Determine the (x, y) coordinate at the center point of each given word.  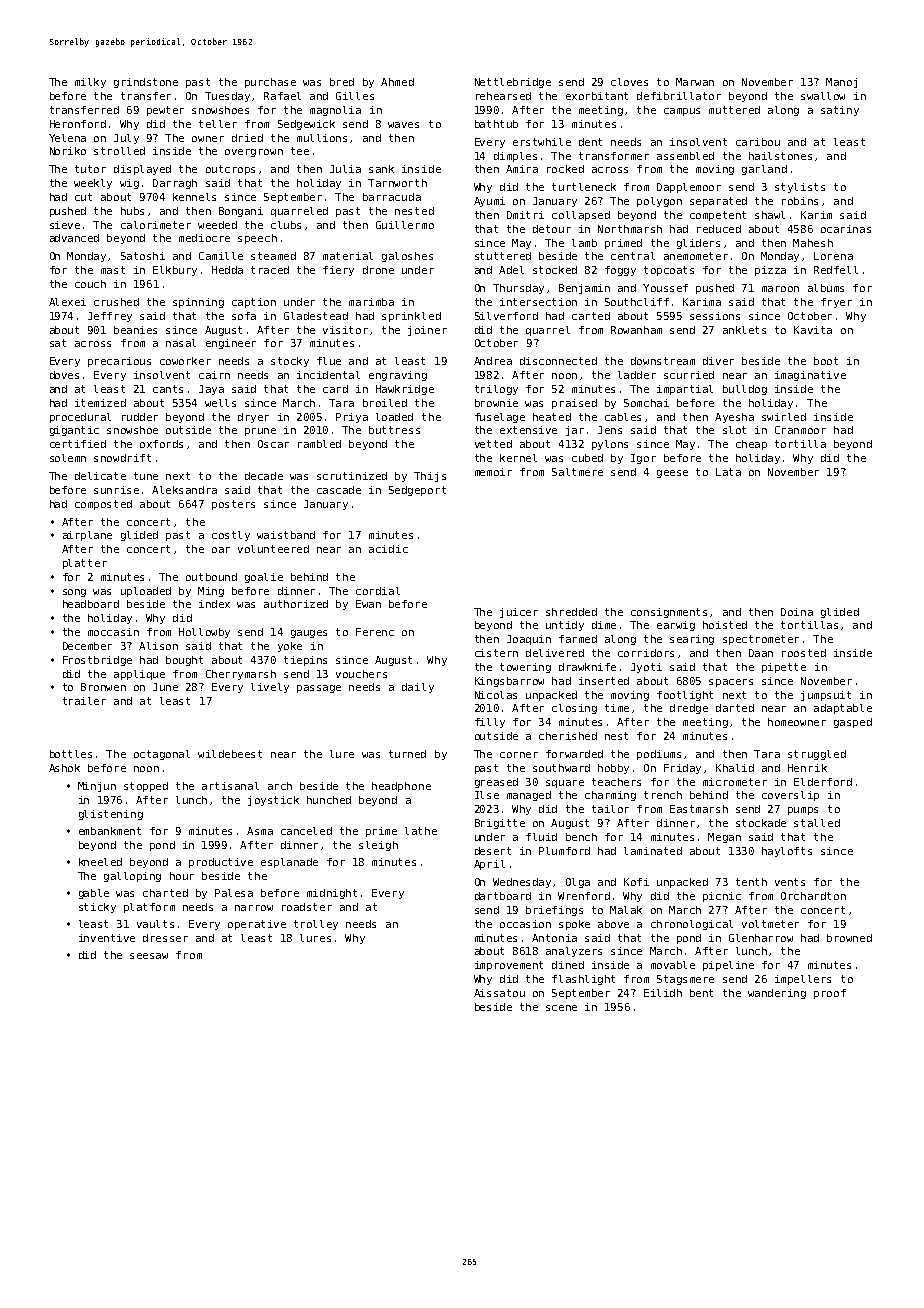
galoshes (407, 257)
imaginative (810, 376)
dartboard (503, 896)
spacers (731, 683)
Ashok (64, 768)
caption (254, 303)
